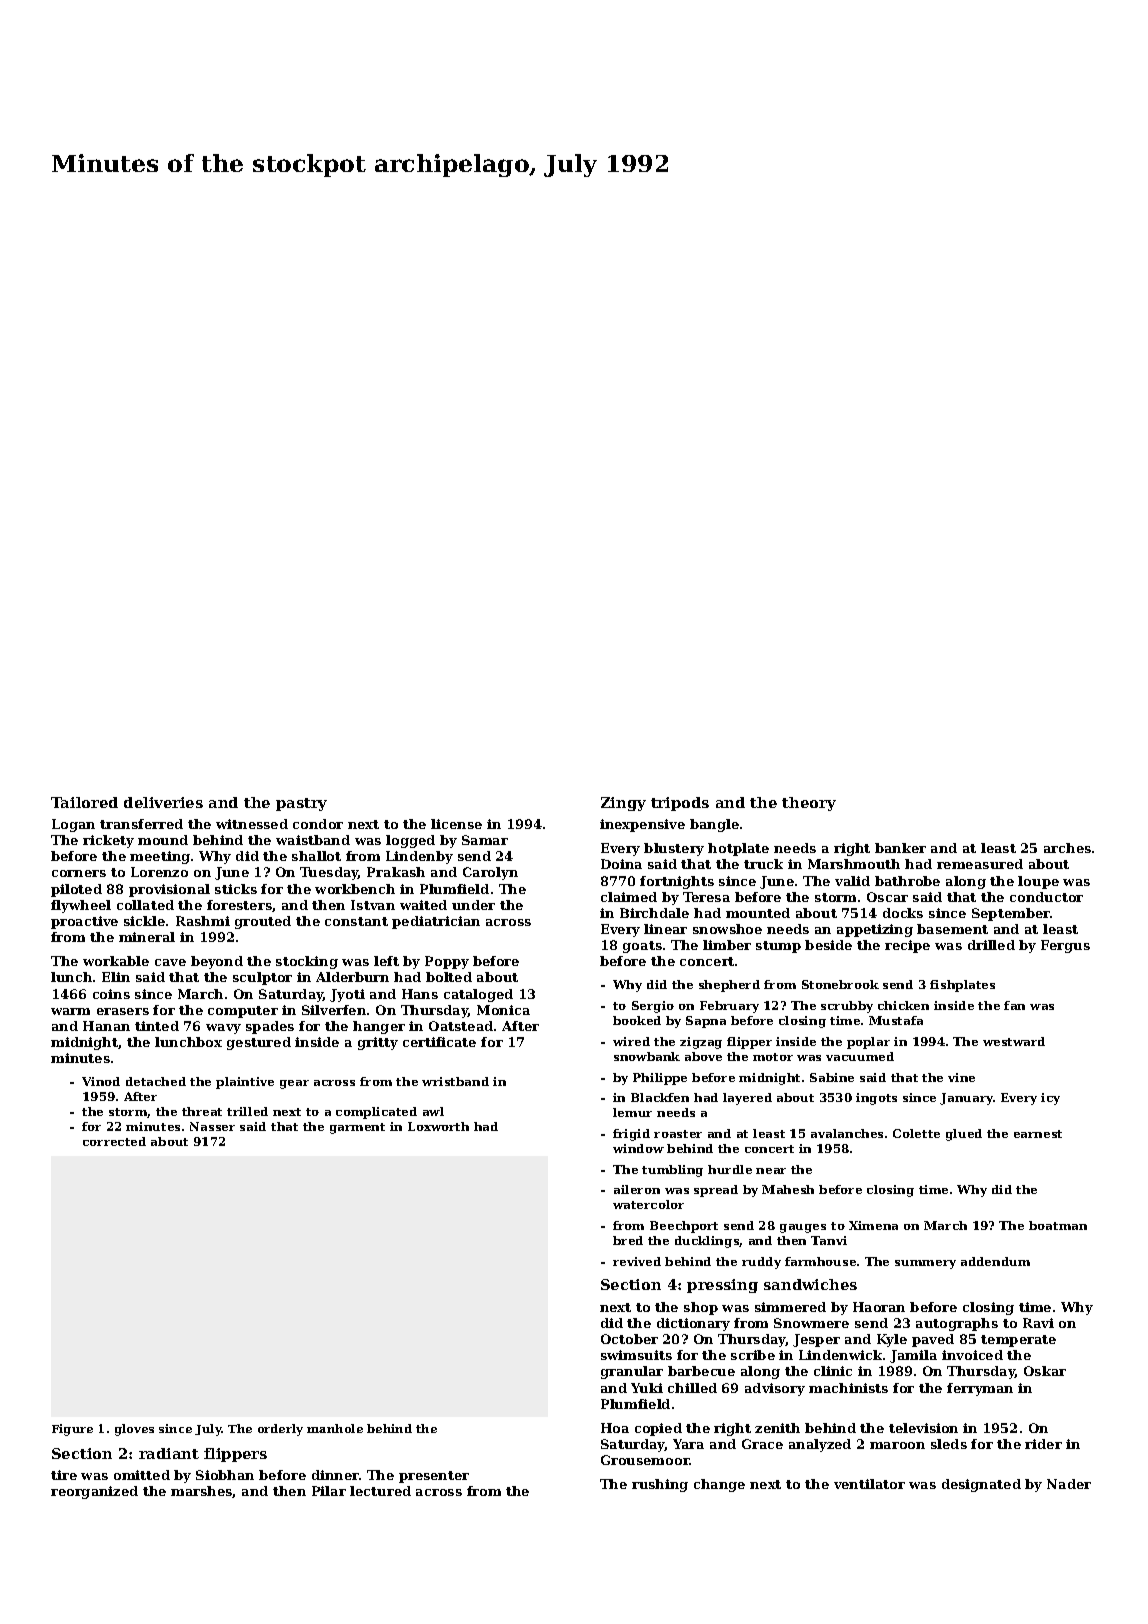 This image has height=1624, width=1148. What do you see at coordinates (828, 945) in the image?
I see `beside` at bounding box center [828, 945].
